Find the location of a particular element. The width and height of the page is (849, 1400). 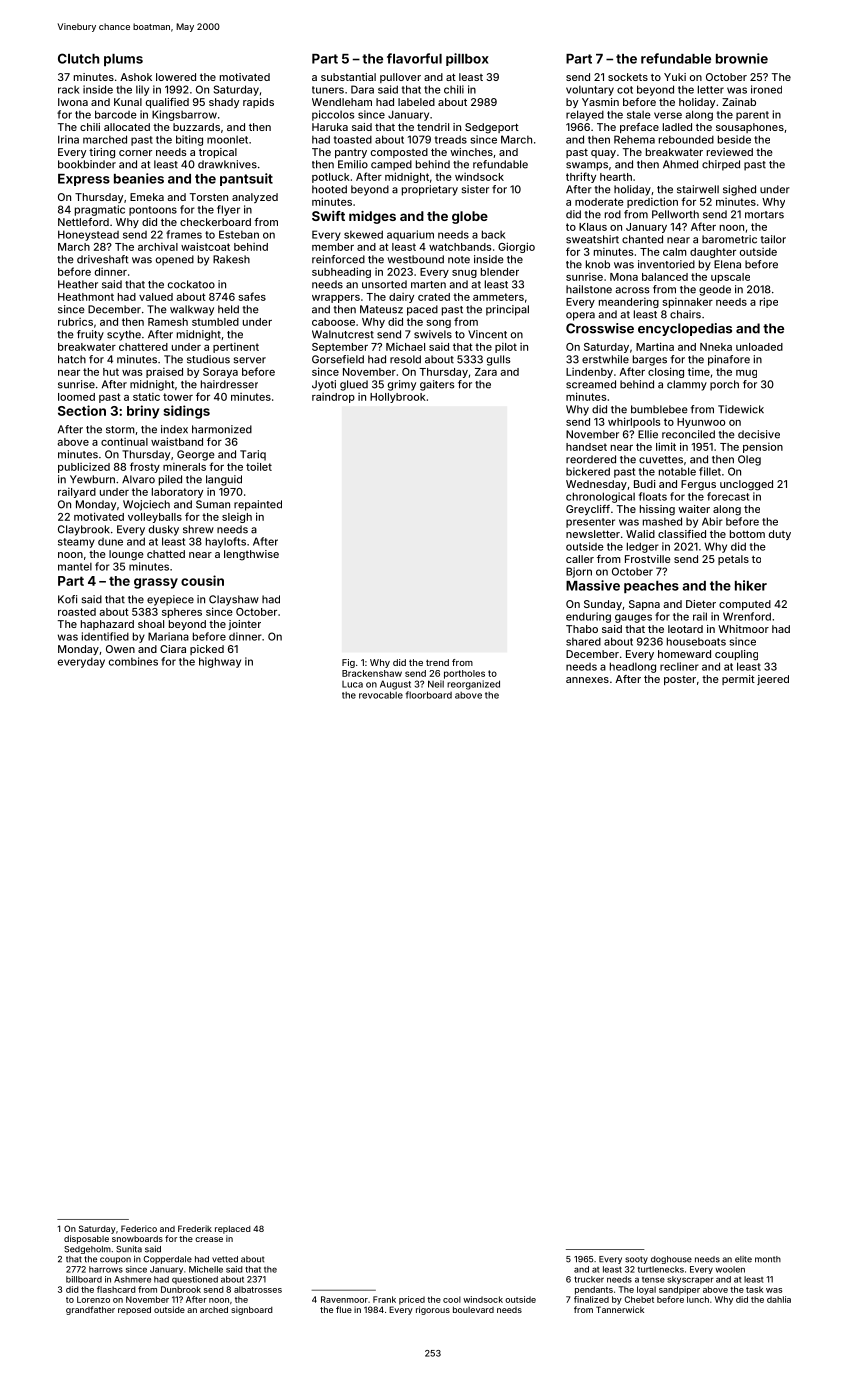

combines is located at coordinates (133, 661).
